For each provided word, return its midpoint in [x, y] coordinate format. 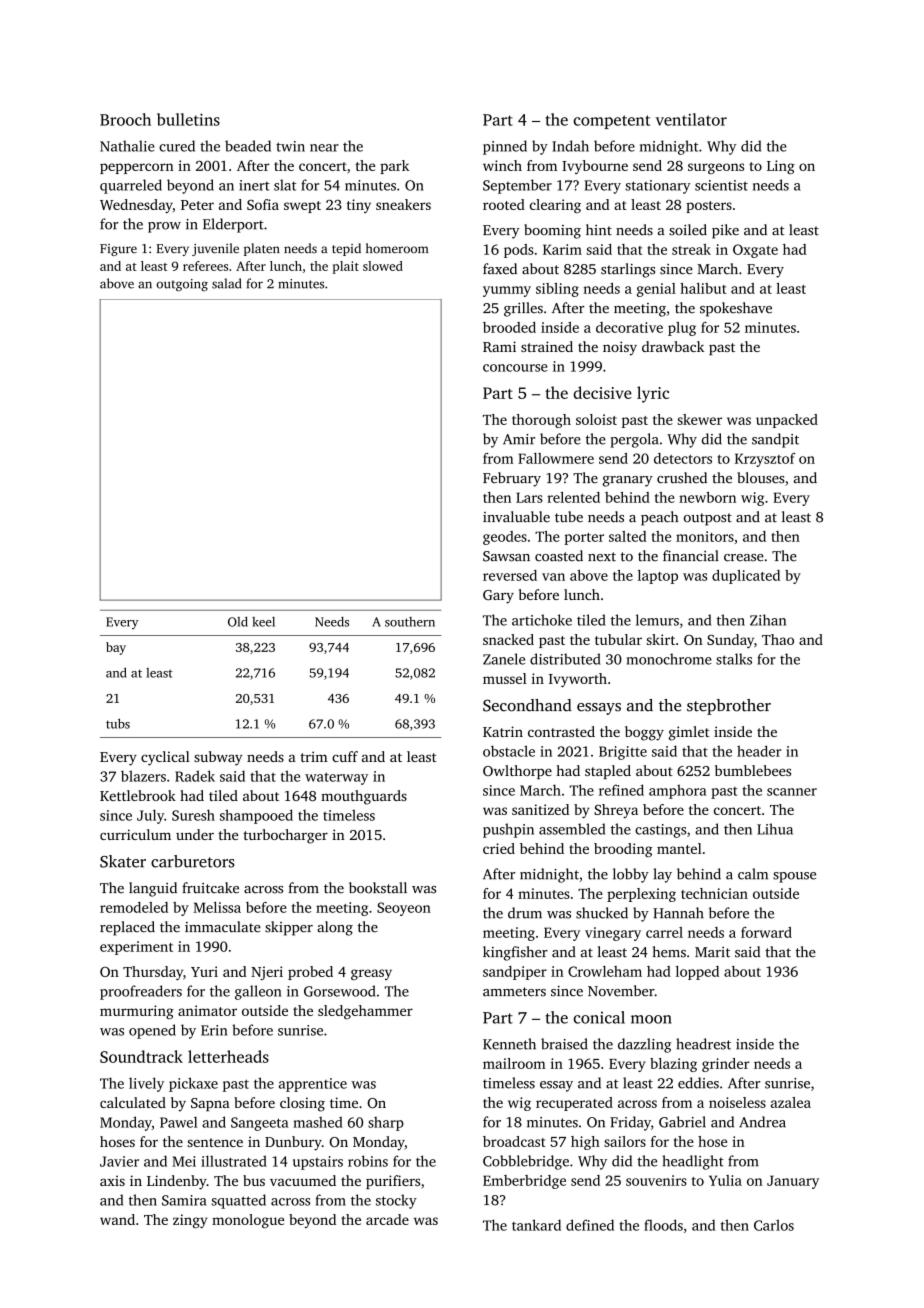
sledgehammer [365, 1012]
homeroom [397, 248]
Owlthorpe [517, 772]
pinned [505, 147]
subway [218, 758]
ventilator [691, 119]
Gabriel [682, 1122]
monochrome [669, 659]
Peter [197, 205]
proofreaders [141, 992]
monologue [248, 1221]
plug [682, 329]
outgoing [182, 285]
